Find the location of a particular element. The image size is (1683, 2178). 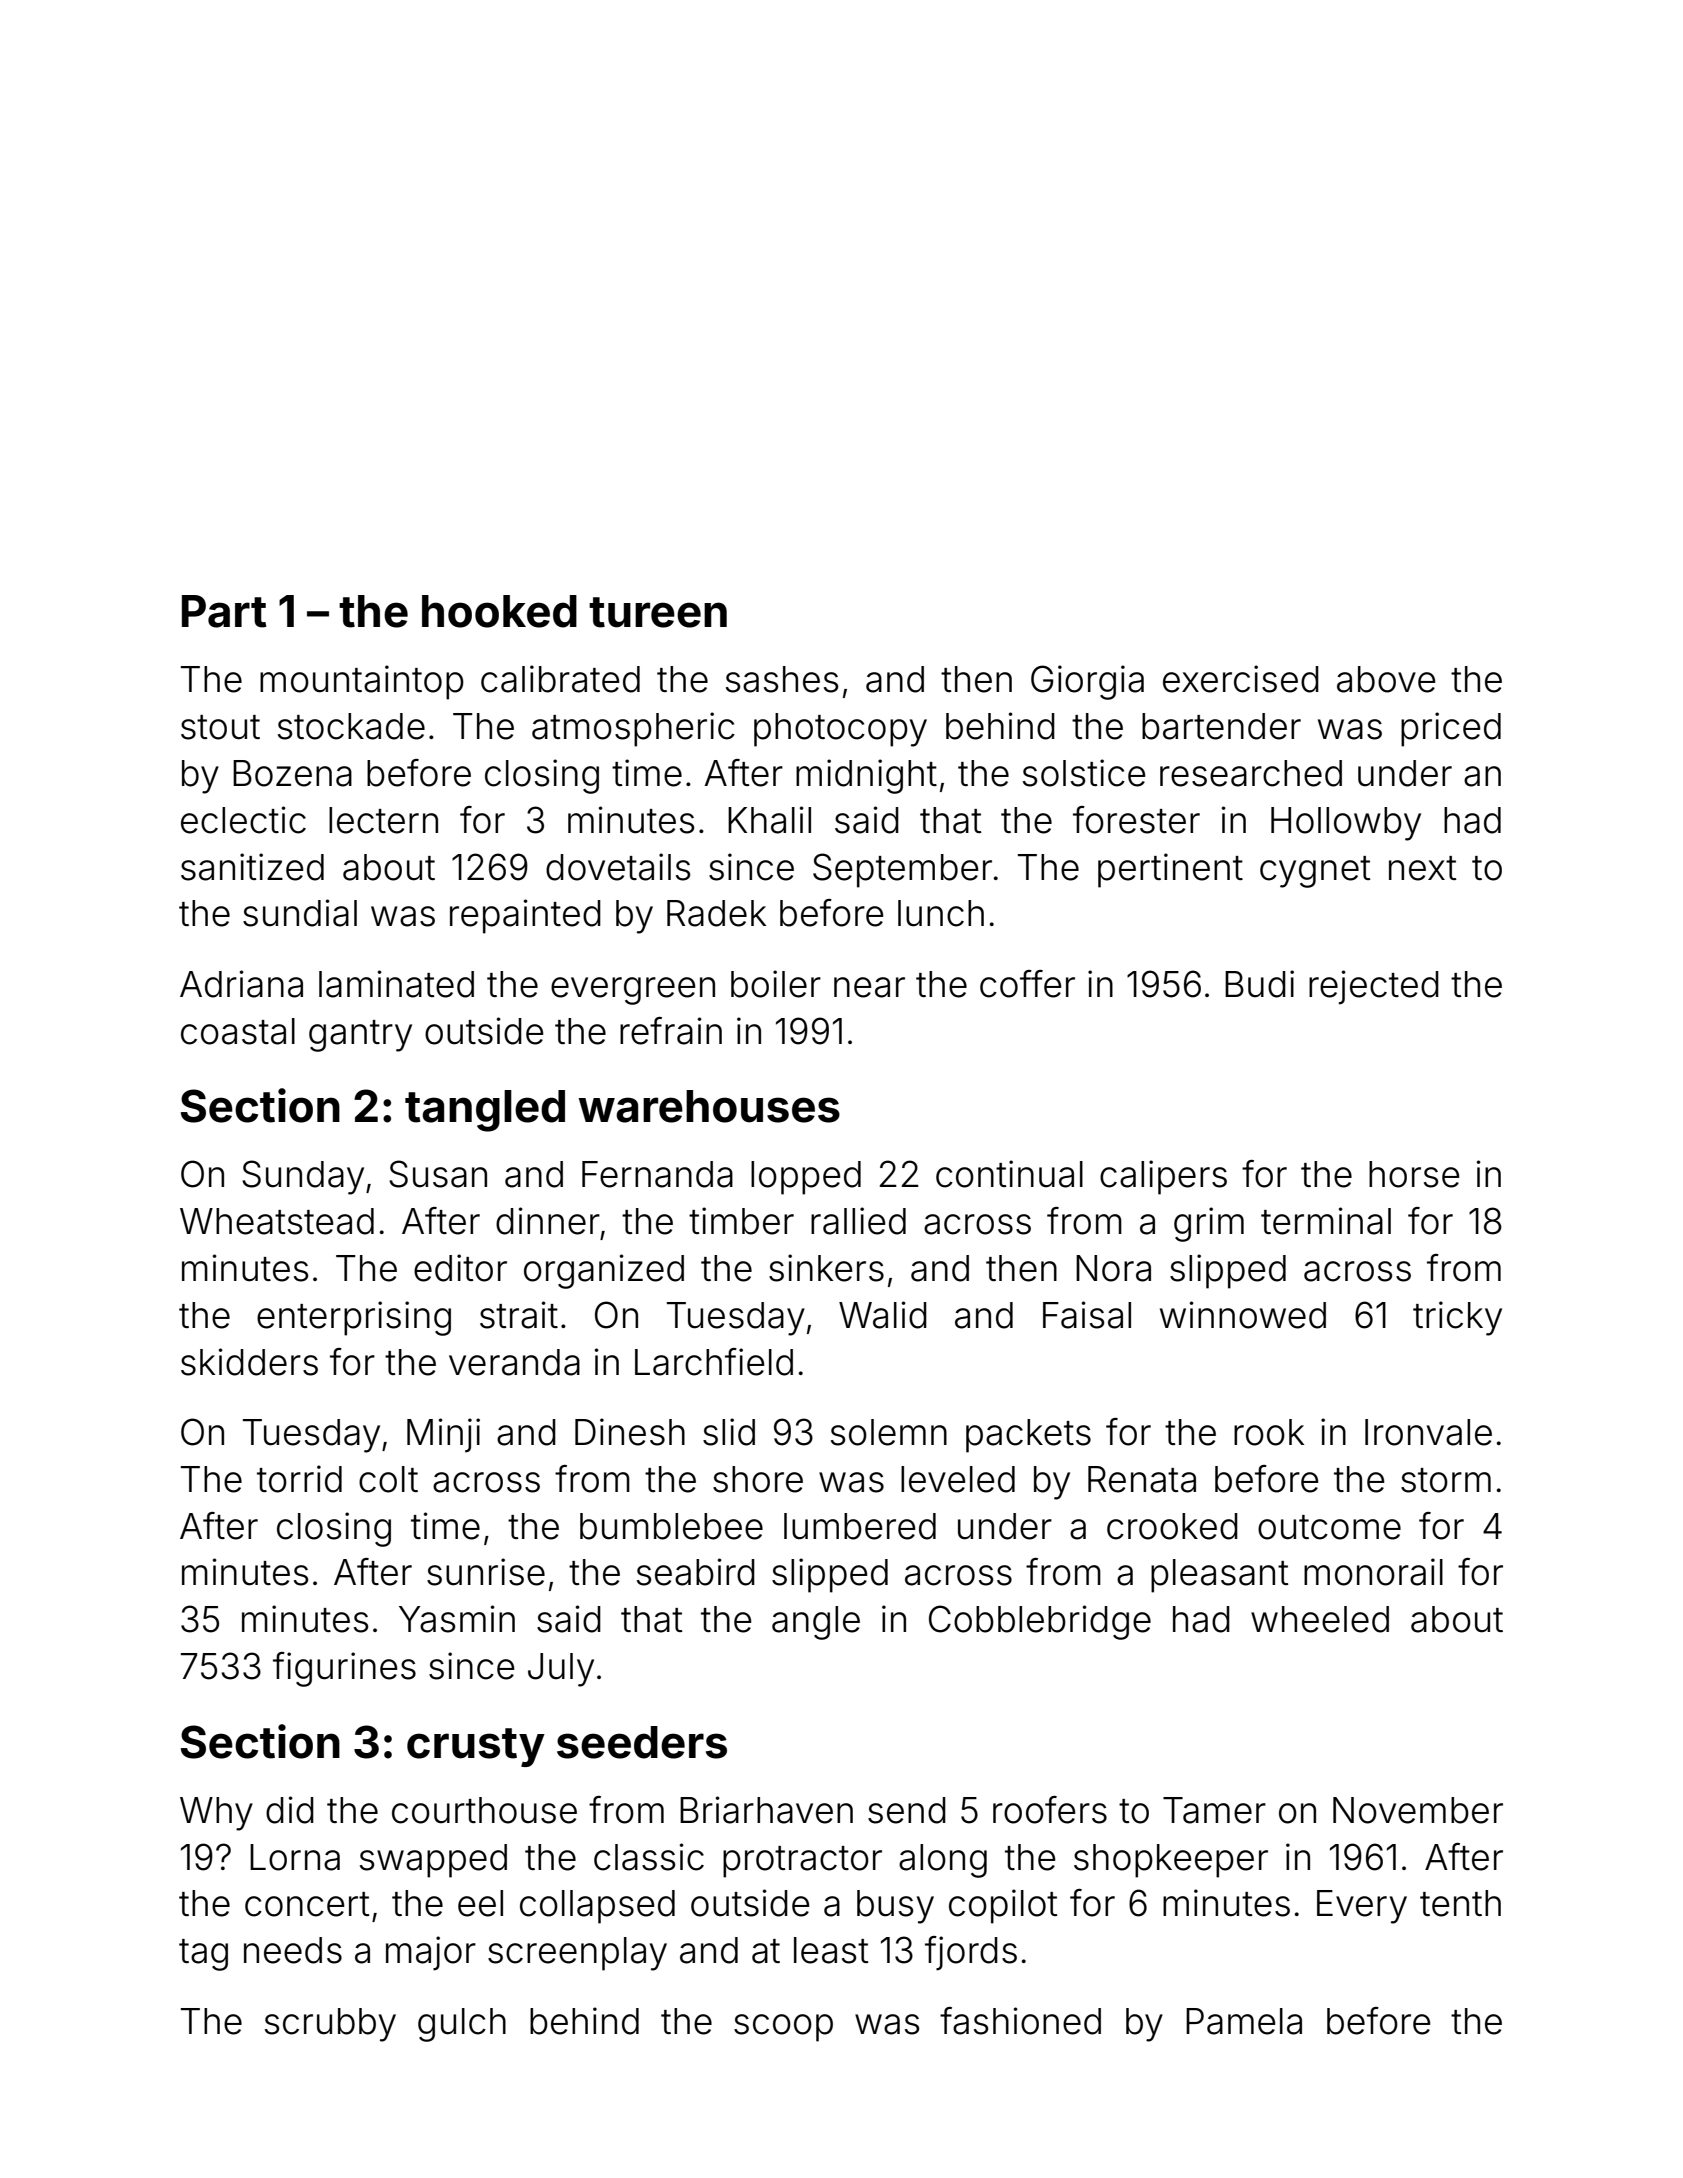

scrubby is located at coordinates (330, 2025).
